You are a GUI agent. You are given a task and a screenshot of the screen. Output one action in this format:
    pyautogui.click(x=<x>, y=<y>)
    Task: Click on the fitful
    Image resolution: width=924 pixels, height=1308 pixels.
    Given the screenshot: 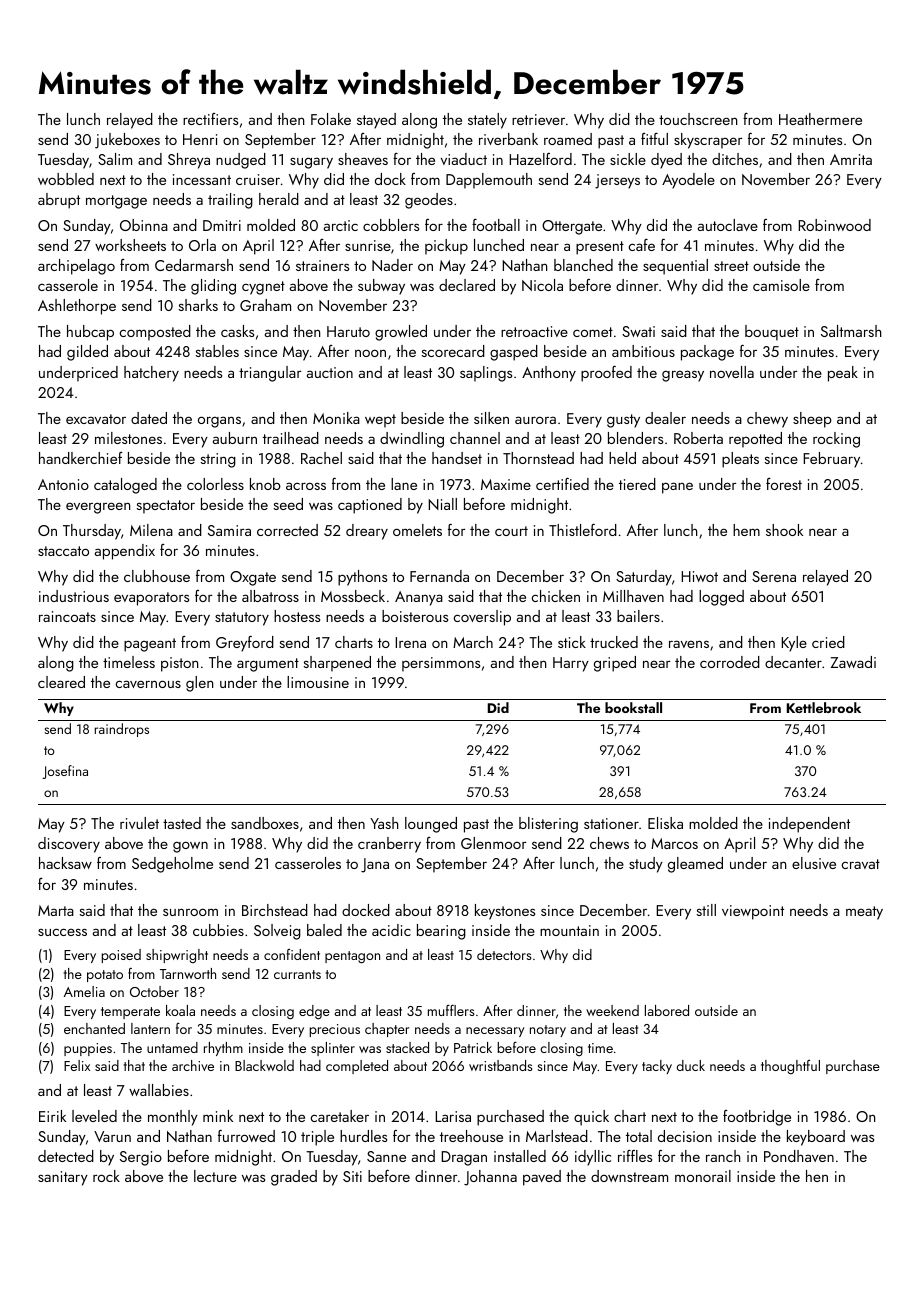 What is the action you would take?
    pyautogui.click(x=654, y=139)
